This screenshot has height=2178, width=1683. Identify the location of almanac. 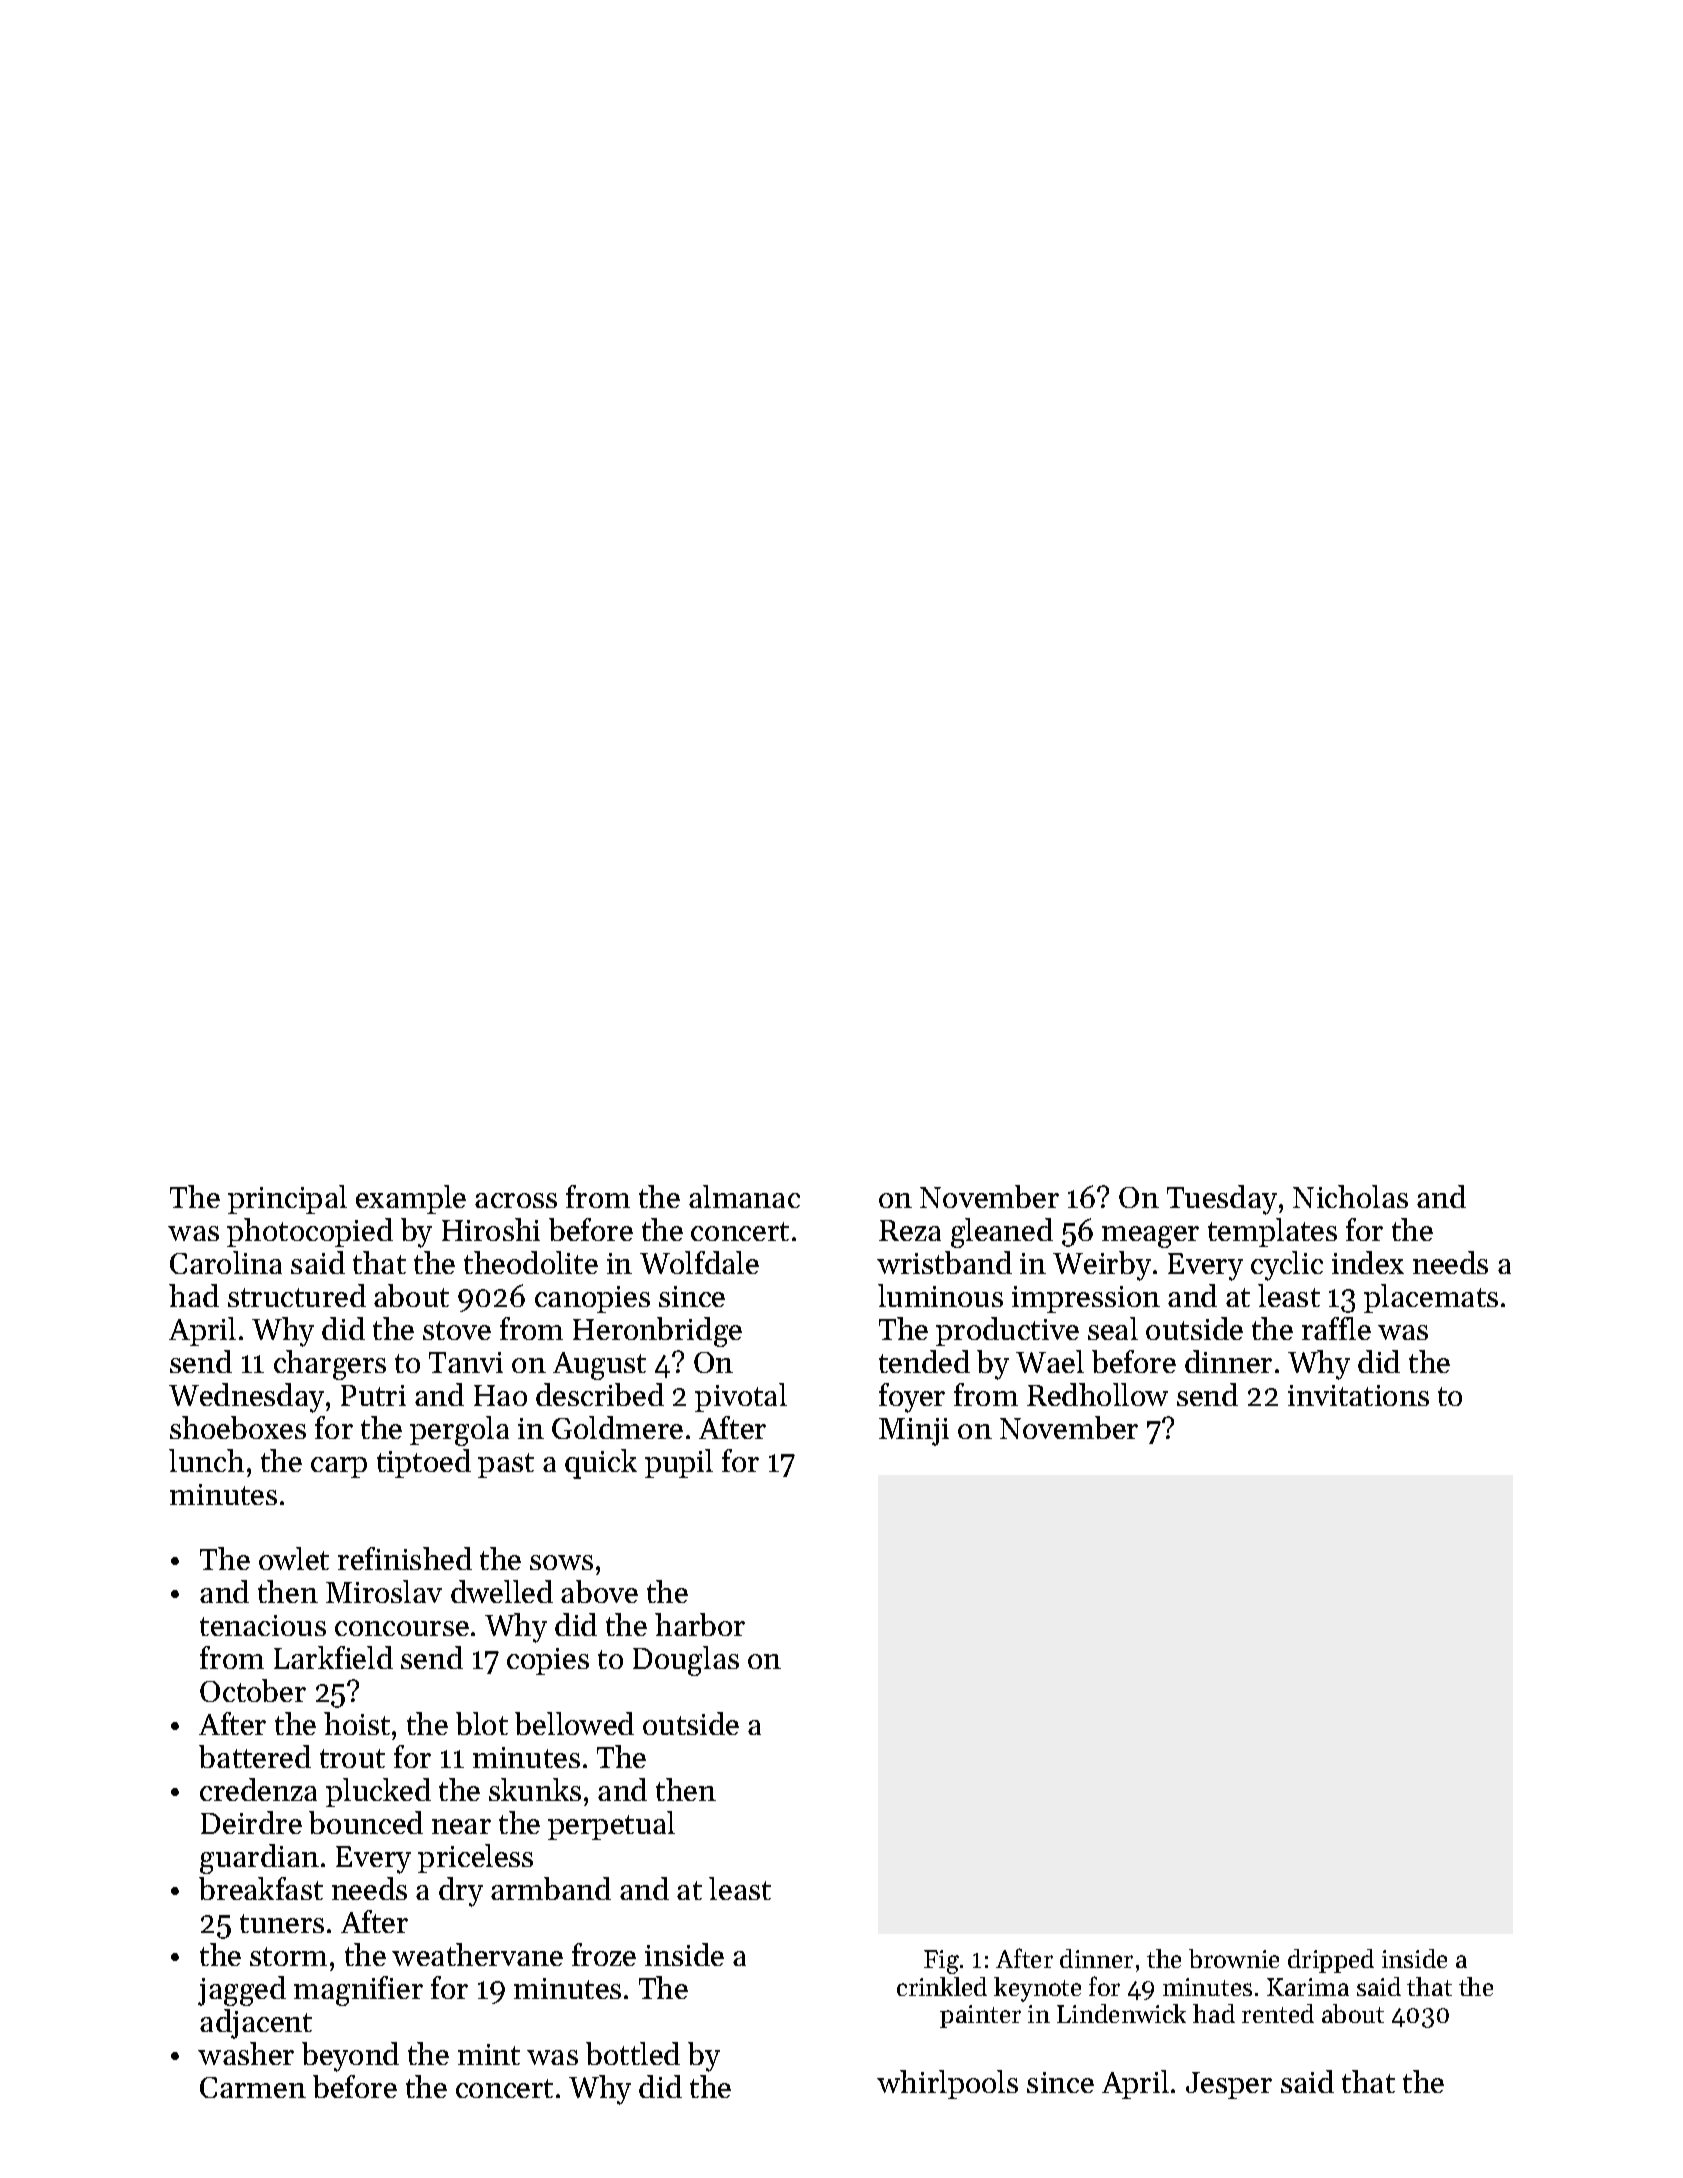
(744, 1196).
